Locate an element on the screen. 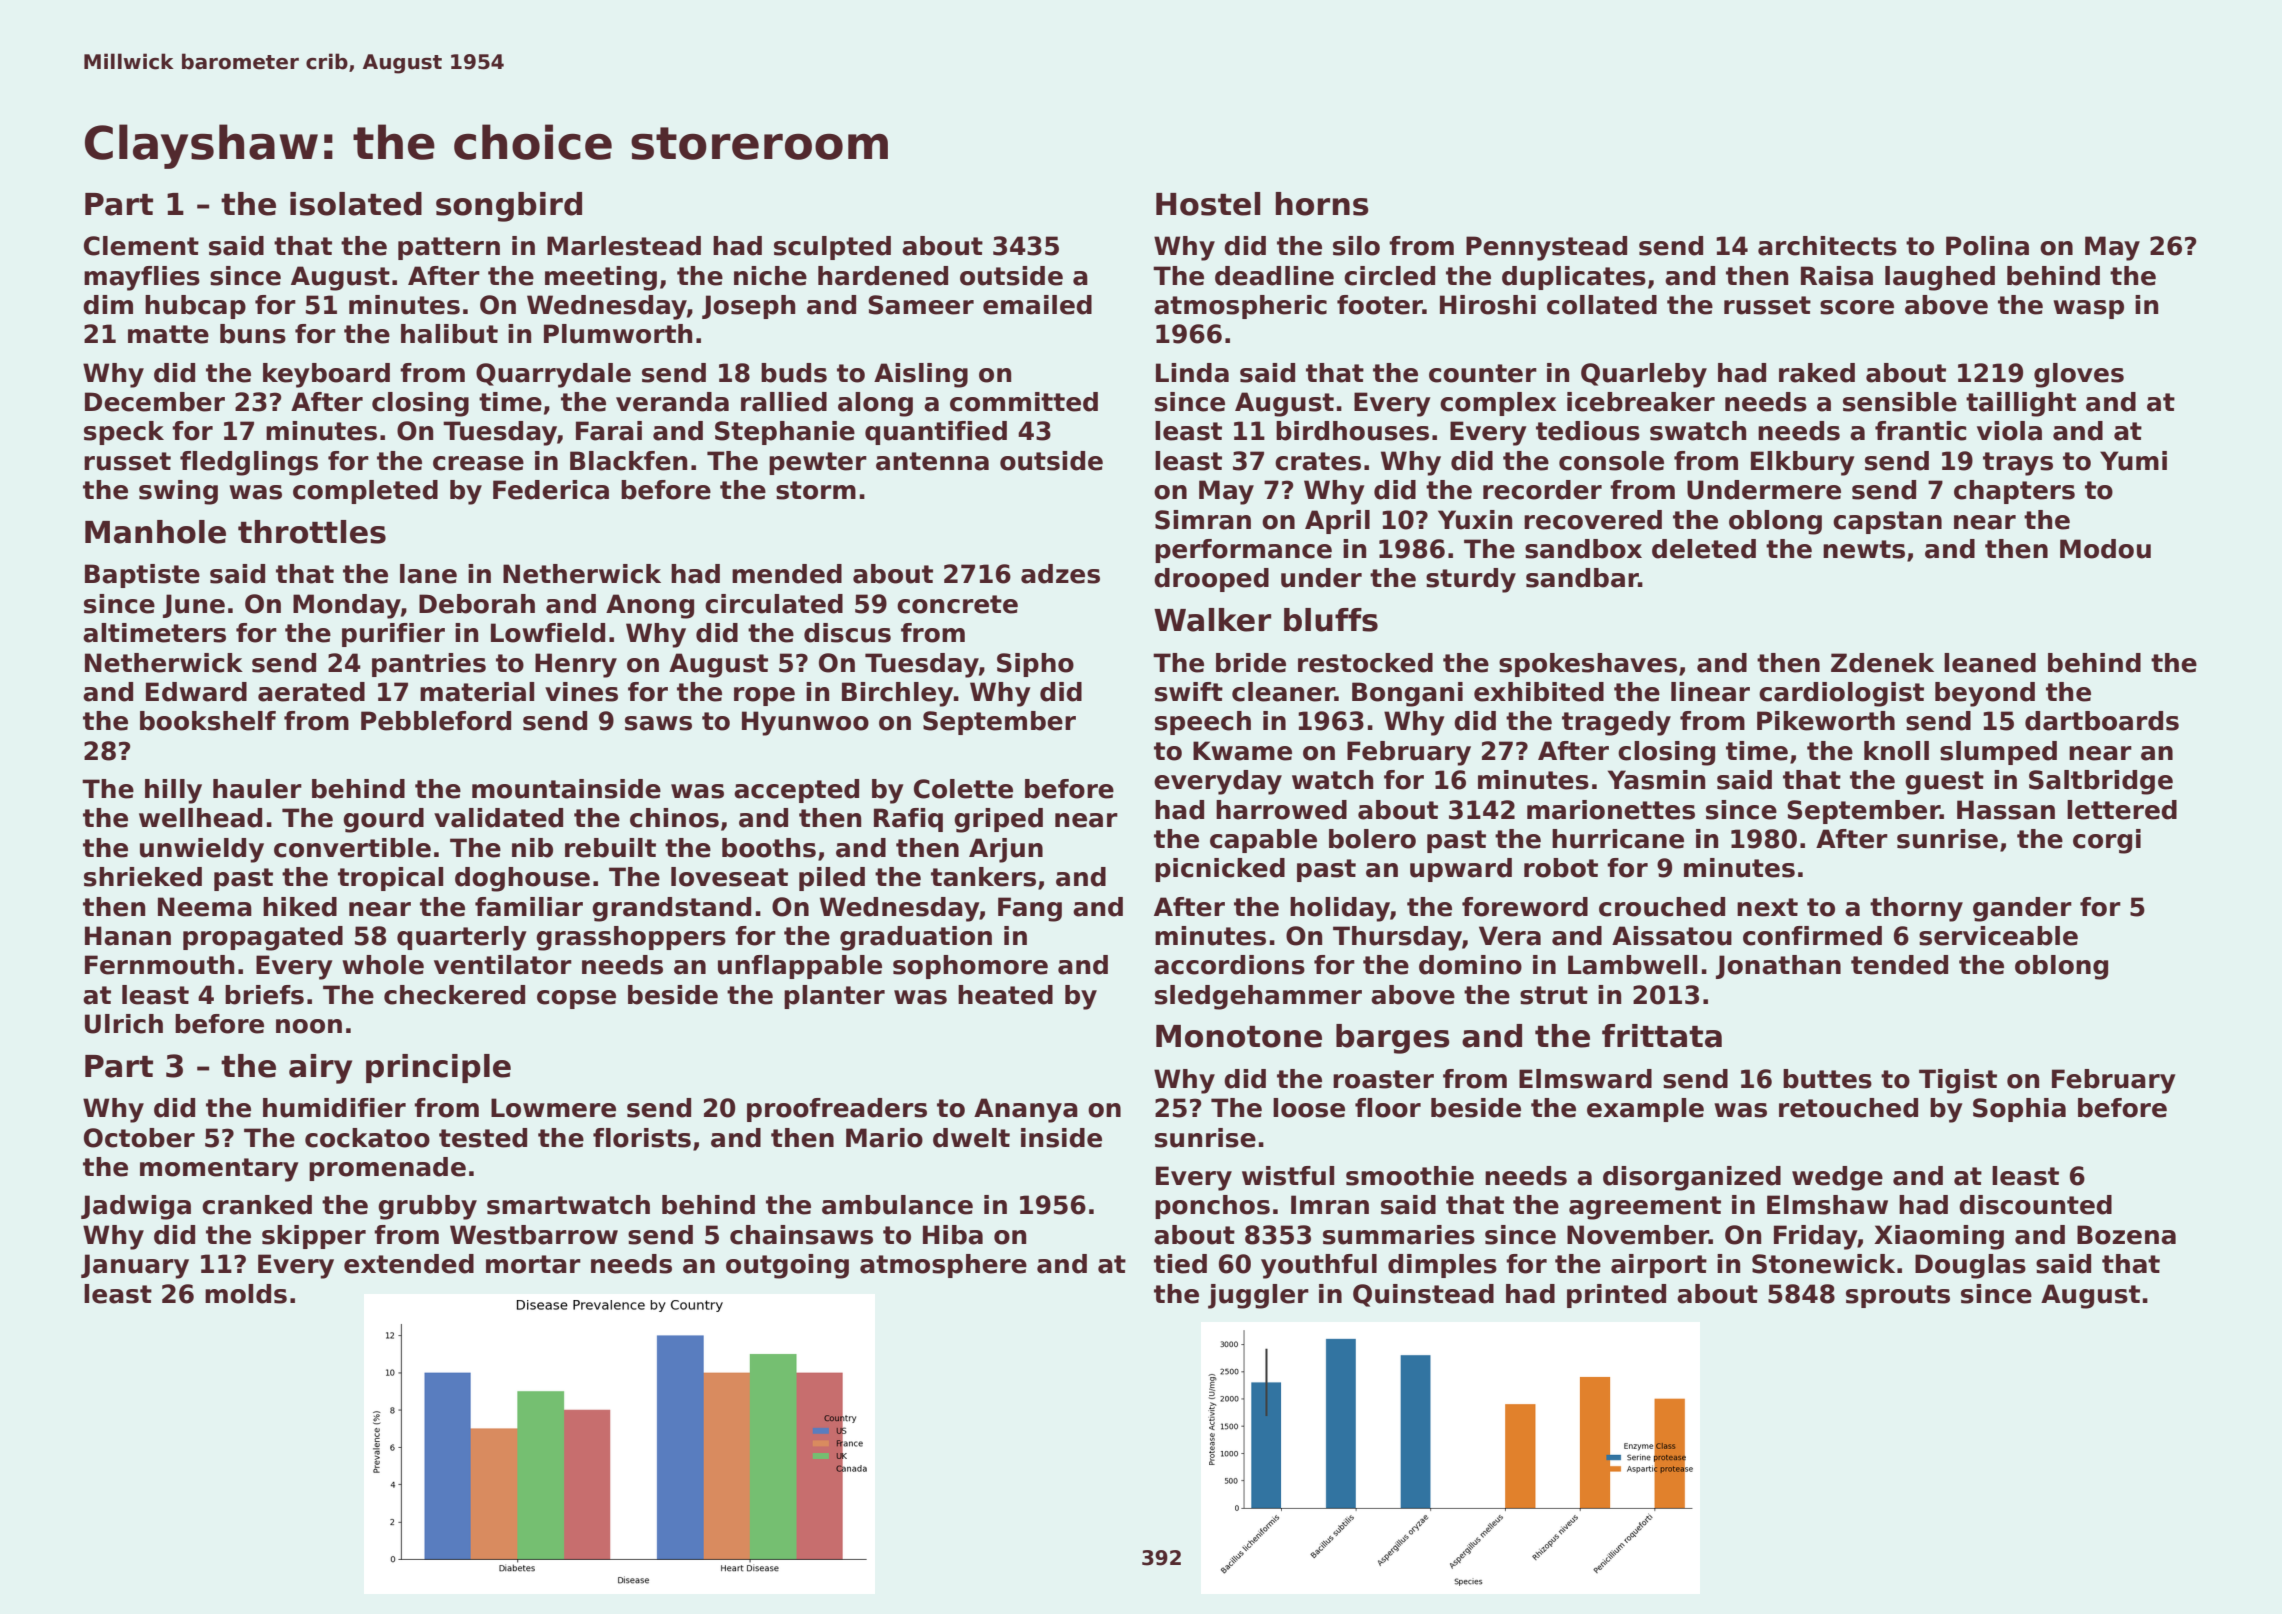 This screenshot has height=1614, width=2282. domino is located at coordinates (1470, 965).
